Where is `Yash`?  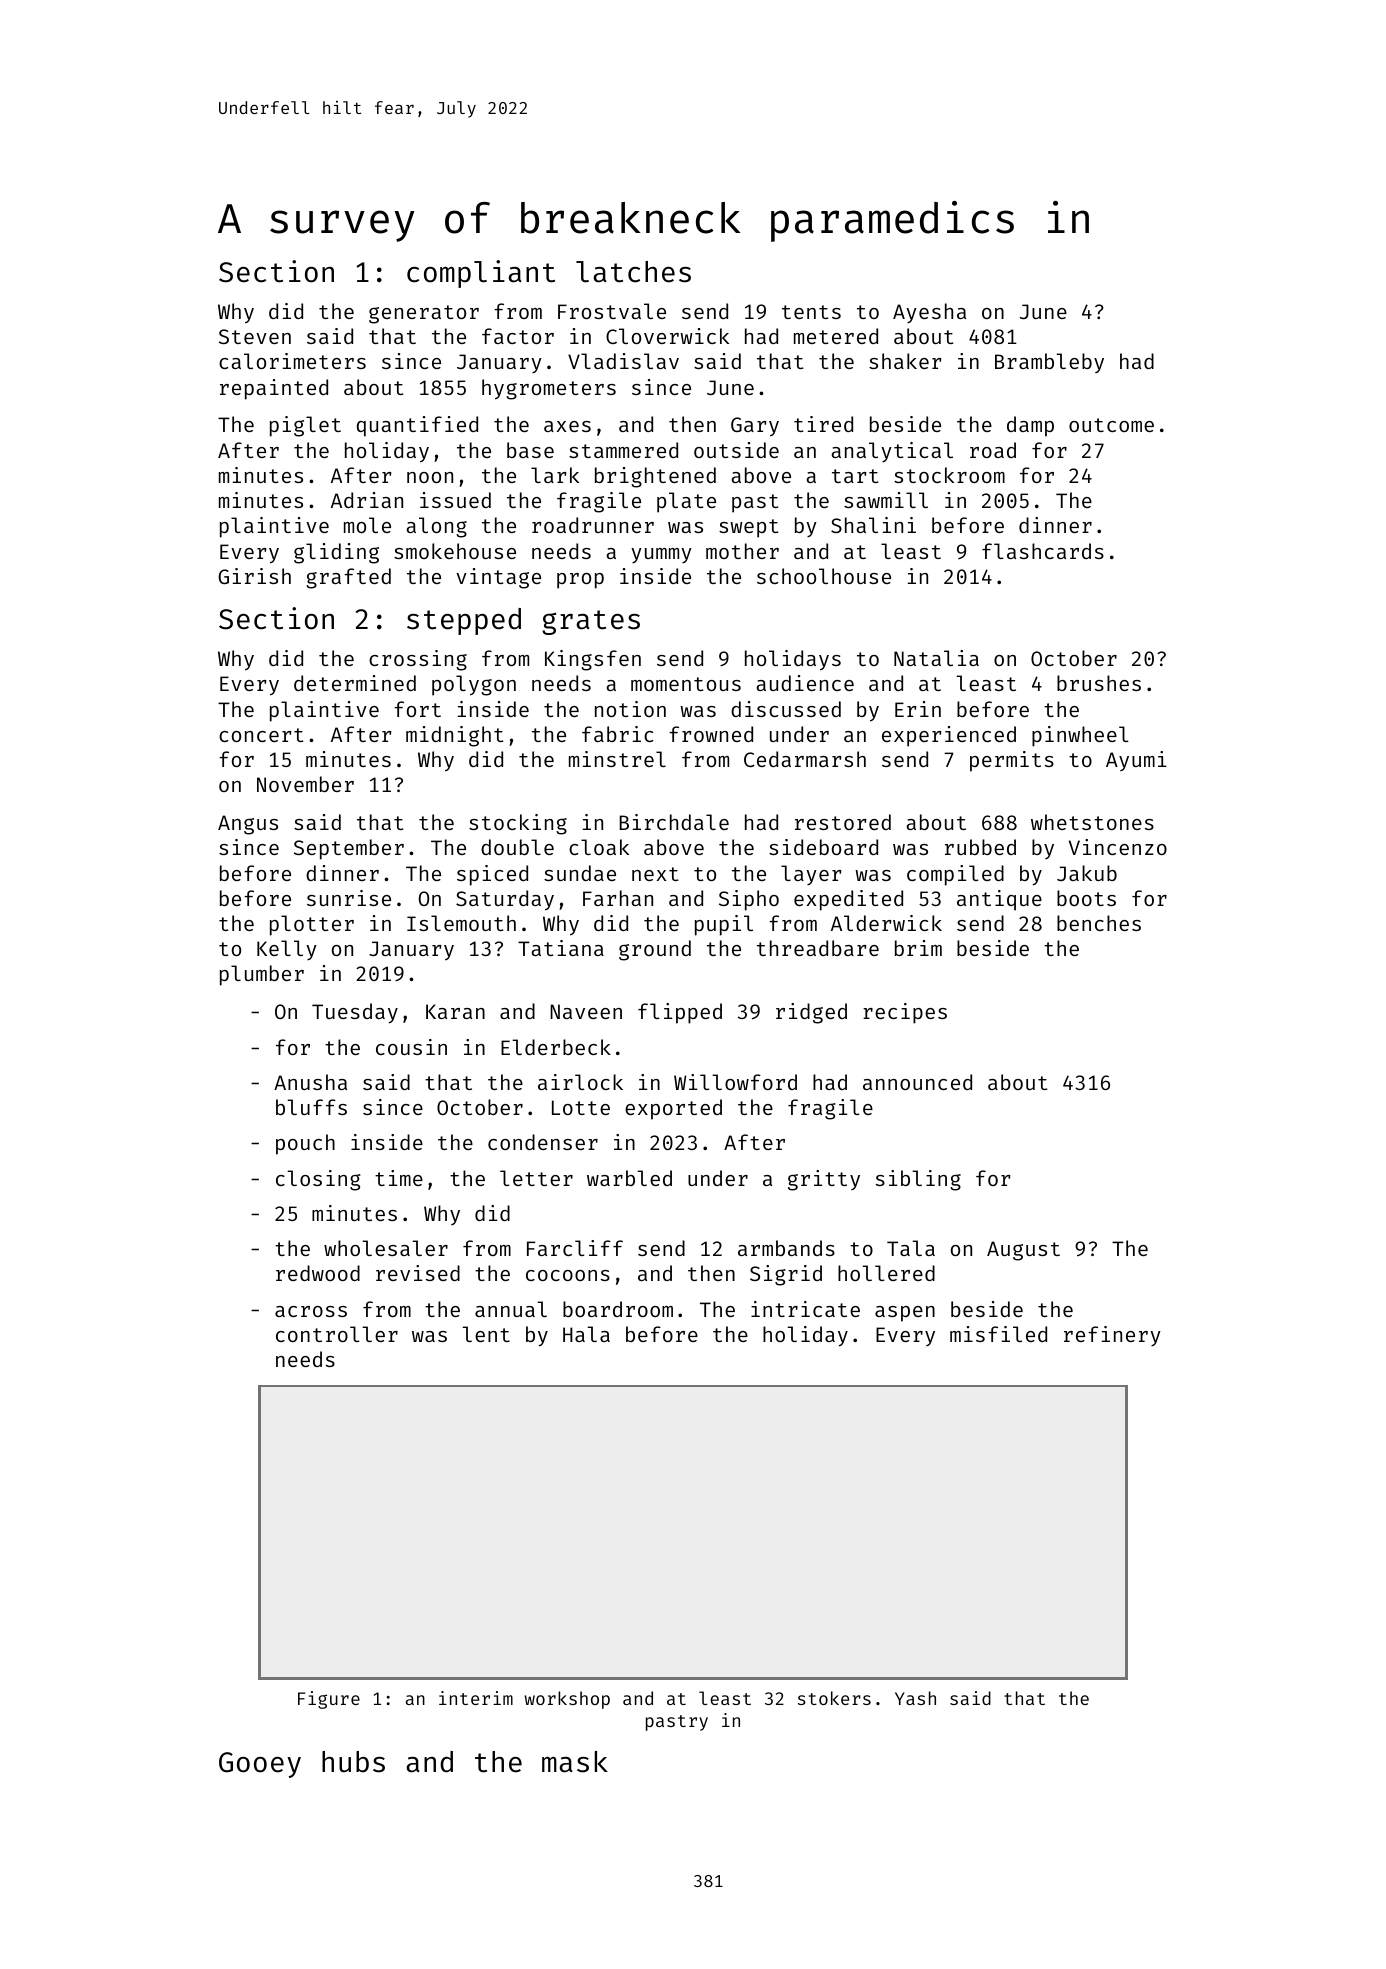 Yash is located at coordinates (915, 1698).
